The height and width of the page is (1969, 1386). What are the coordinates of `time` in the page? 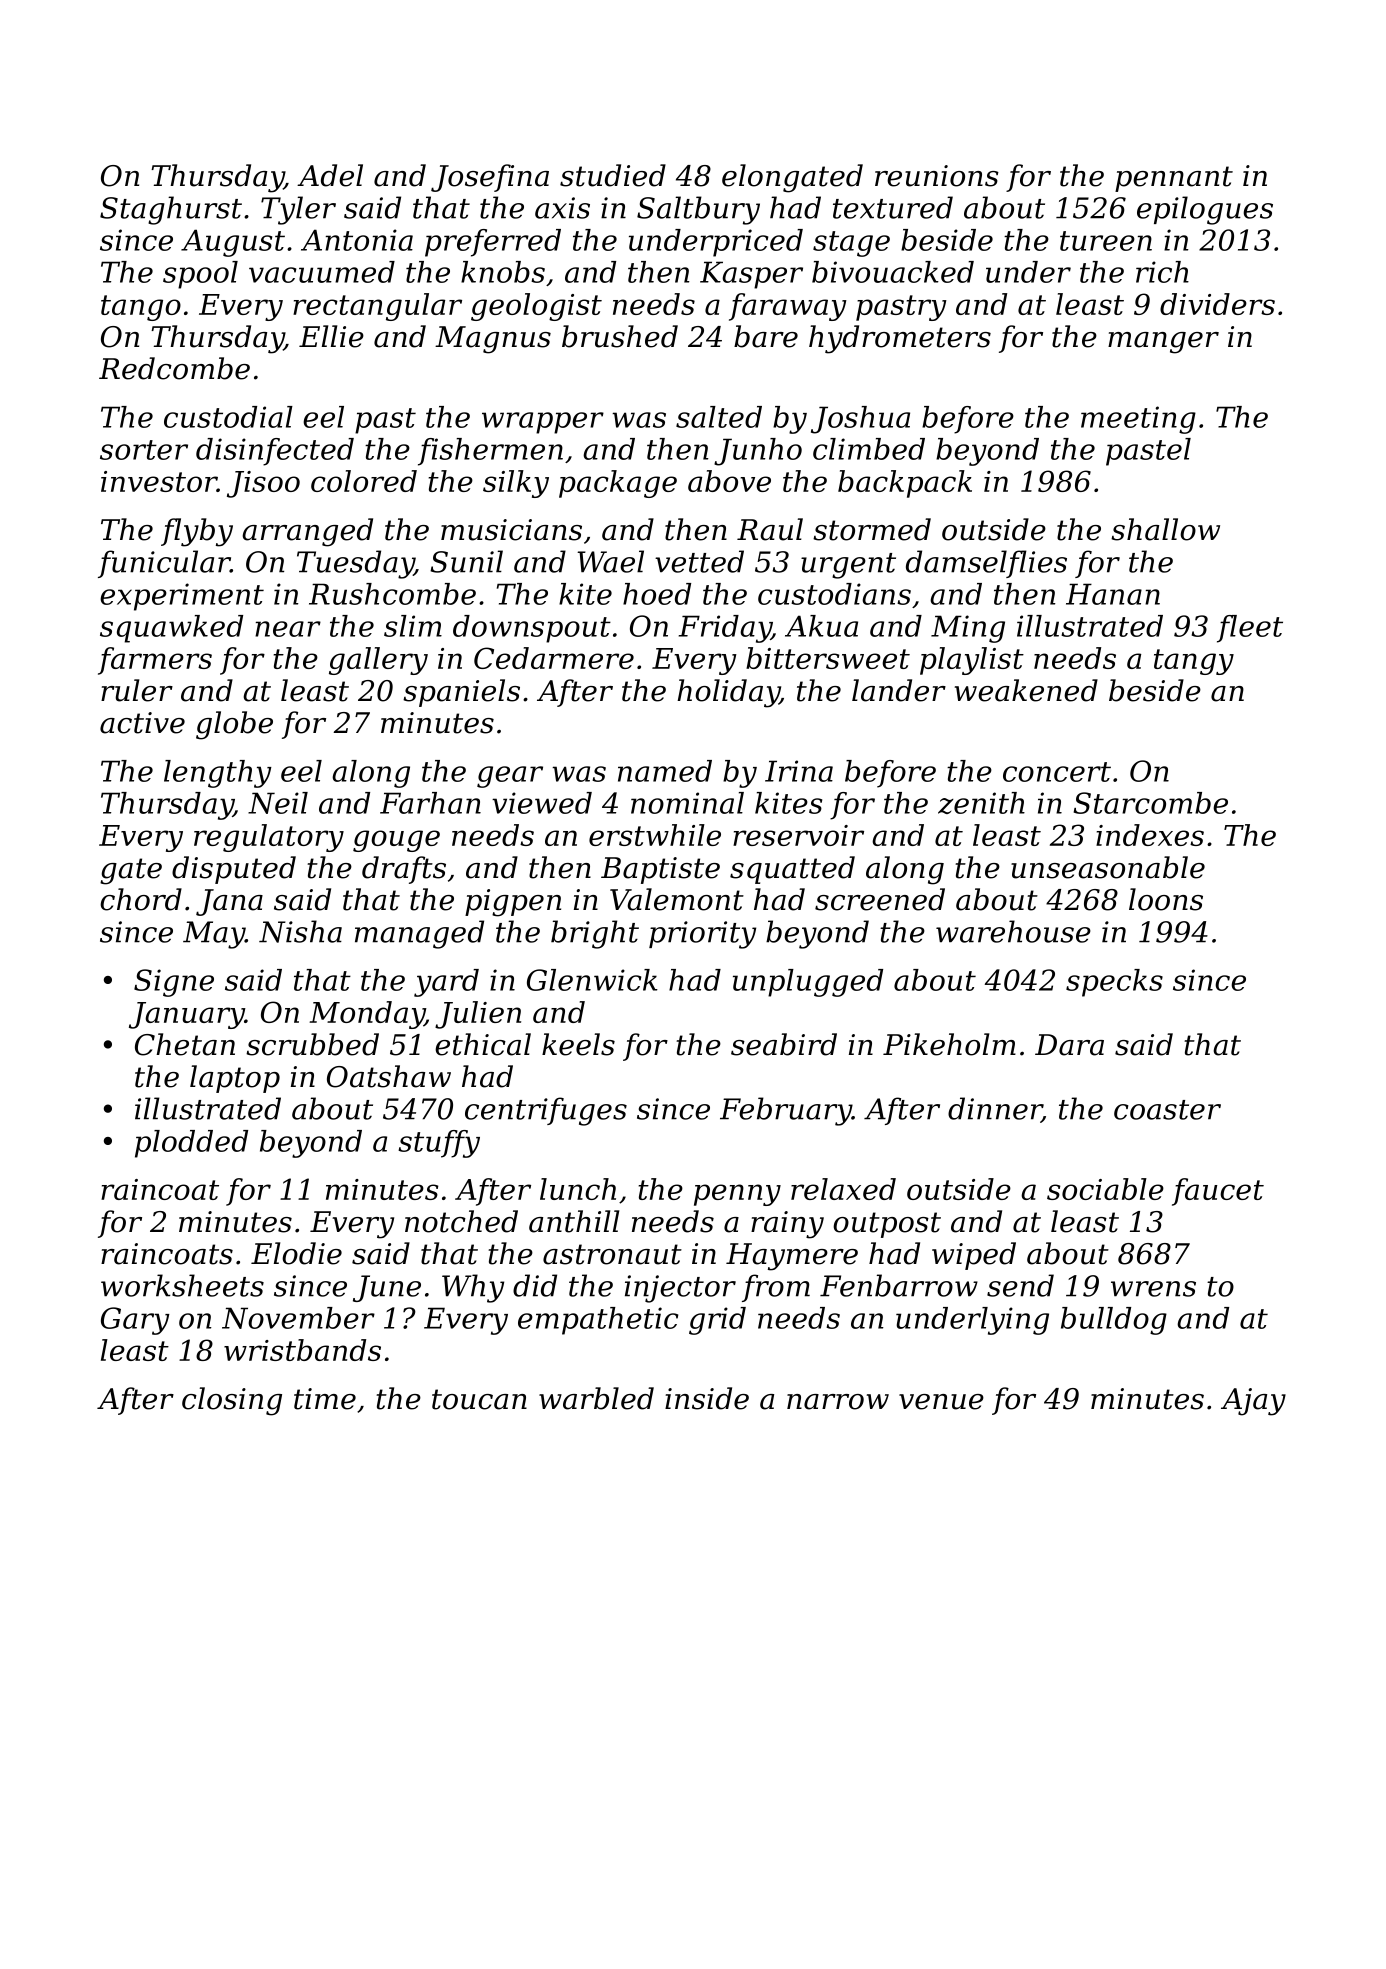 It's located at (325, 1399).
